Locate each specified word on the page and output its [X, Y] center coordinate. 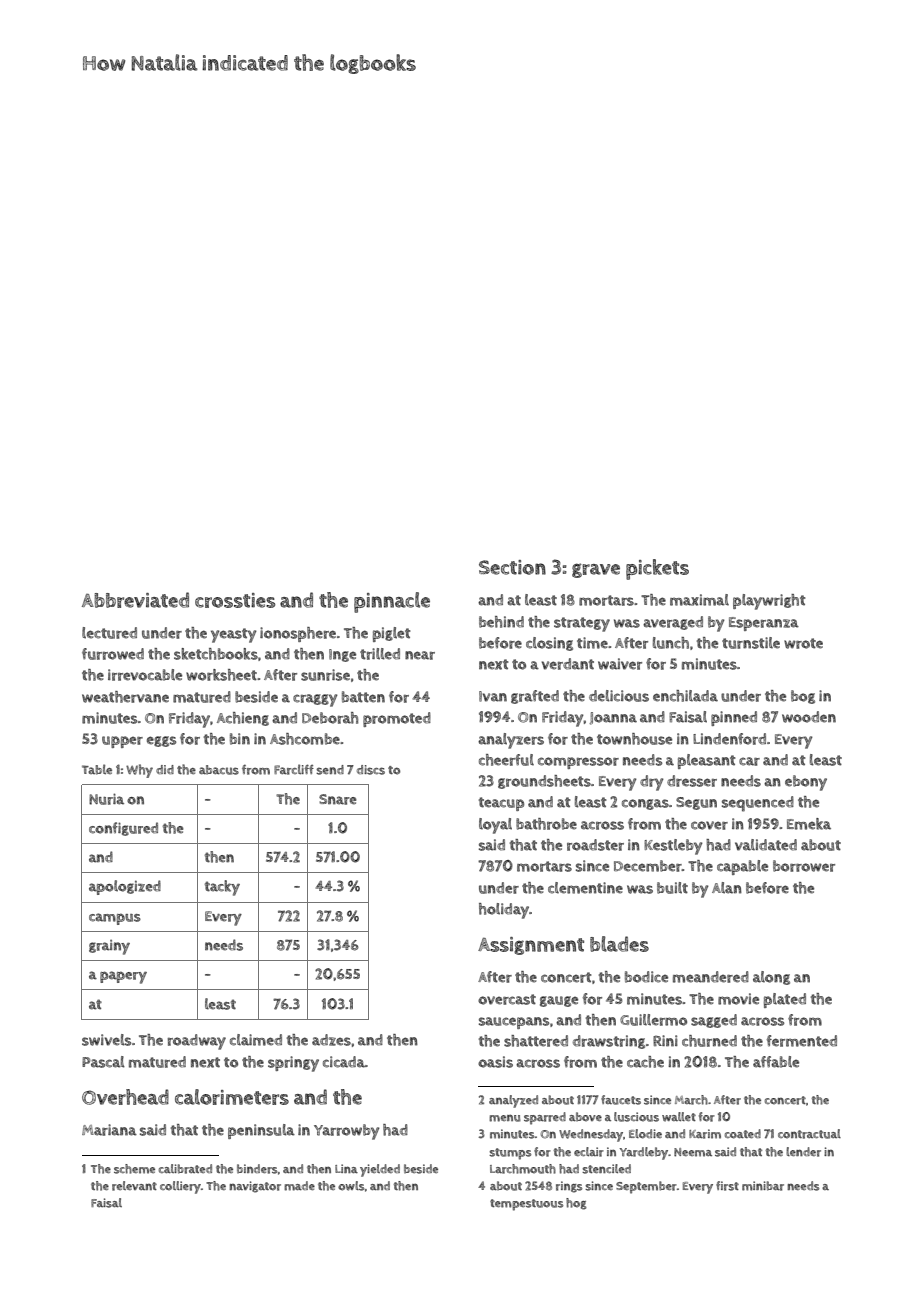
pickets [657, 569]
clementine [585, 888]
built [672, 888]
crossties [235, 600]
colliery [180, 1187]
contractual [809, 1134]
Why [139, 771]
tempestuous [526, 1205]
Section [512, 567]
